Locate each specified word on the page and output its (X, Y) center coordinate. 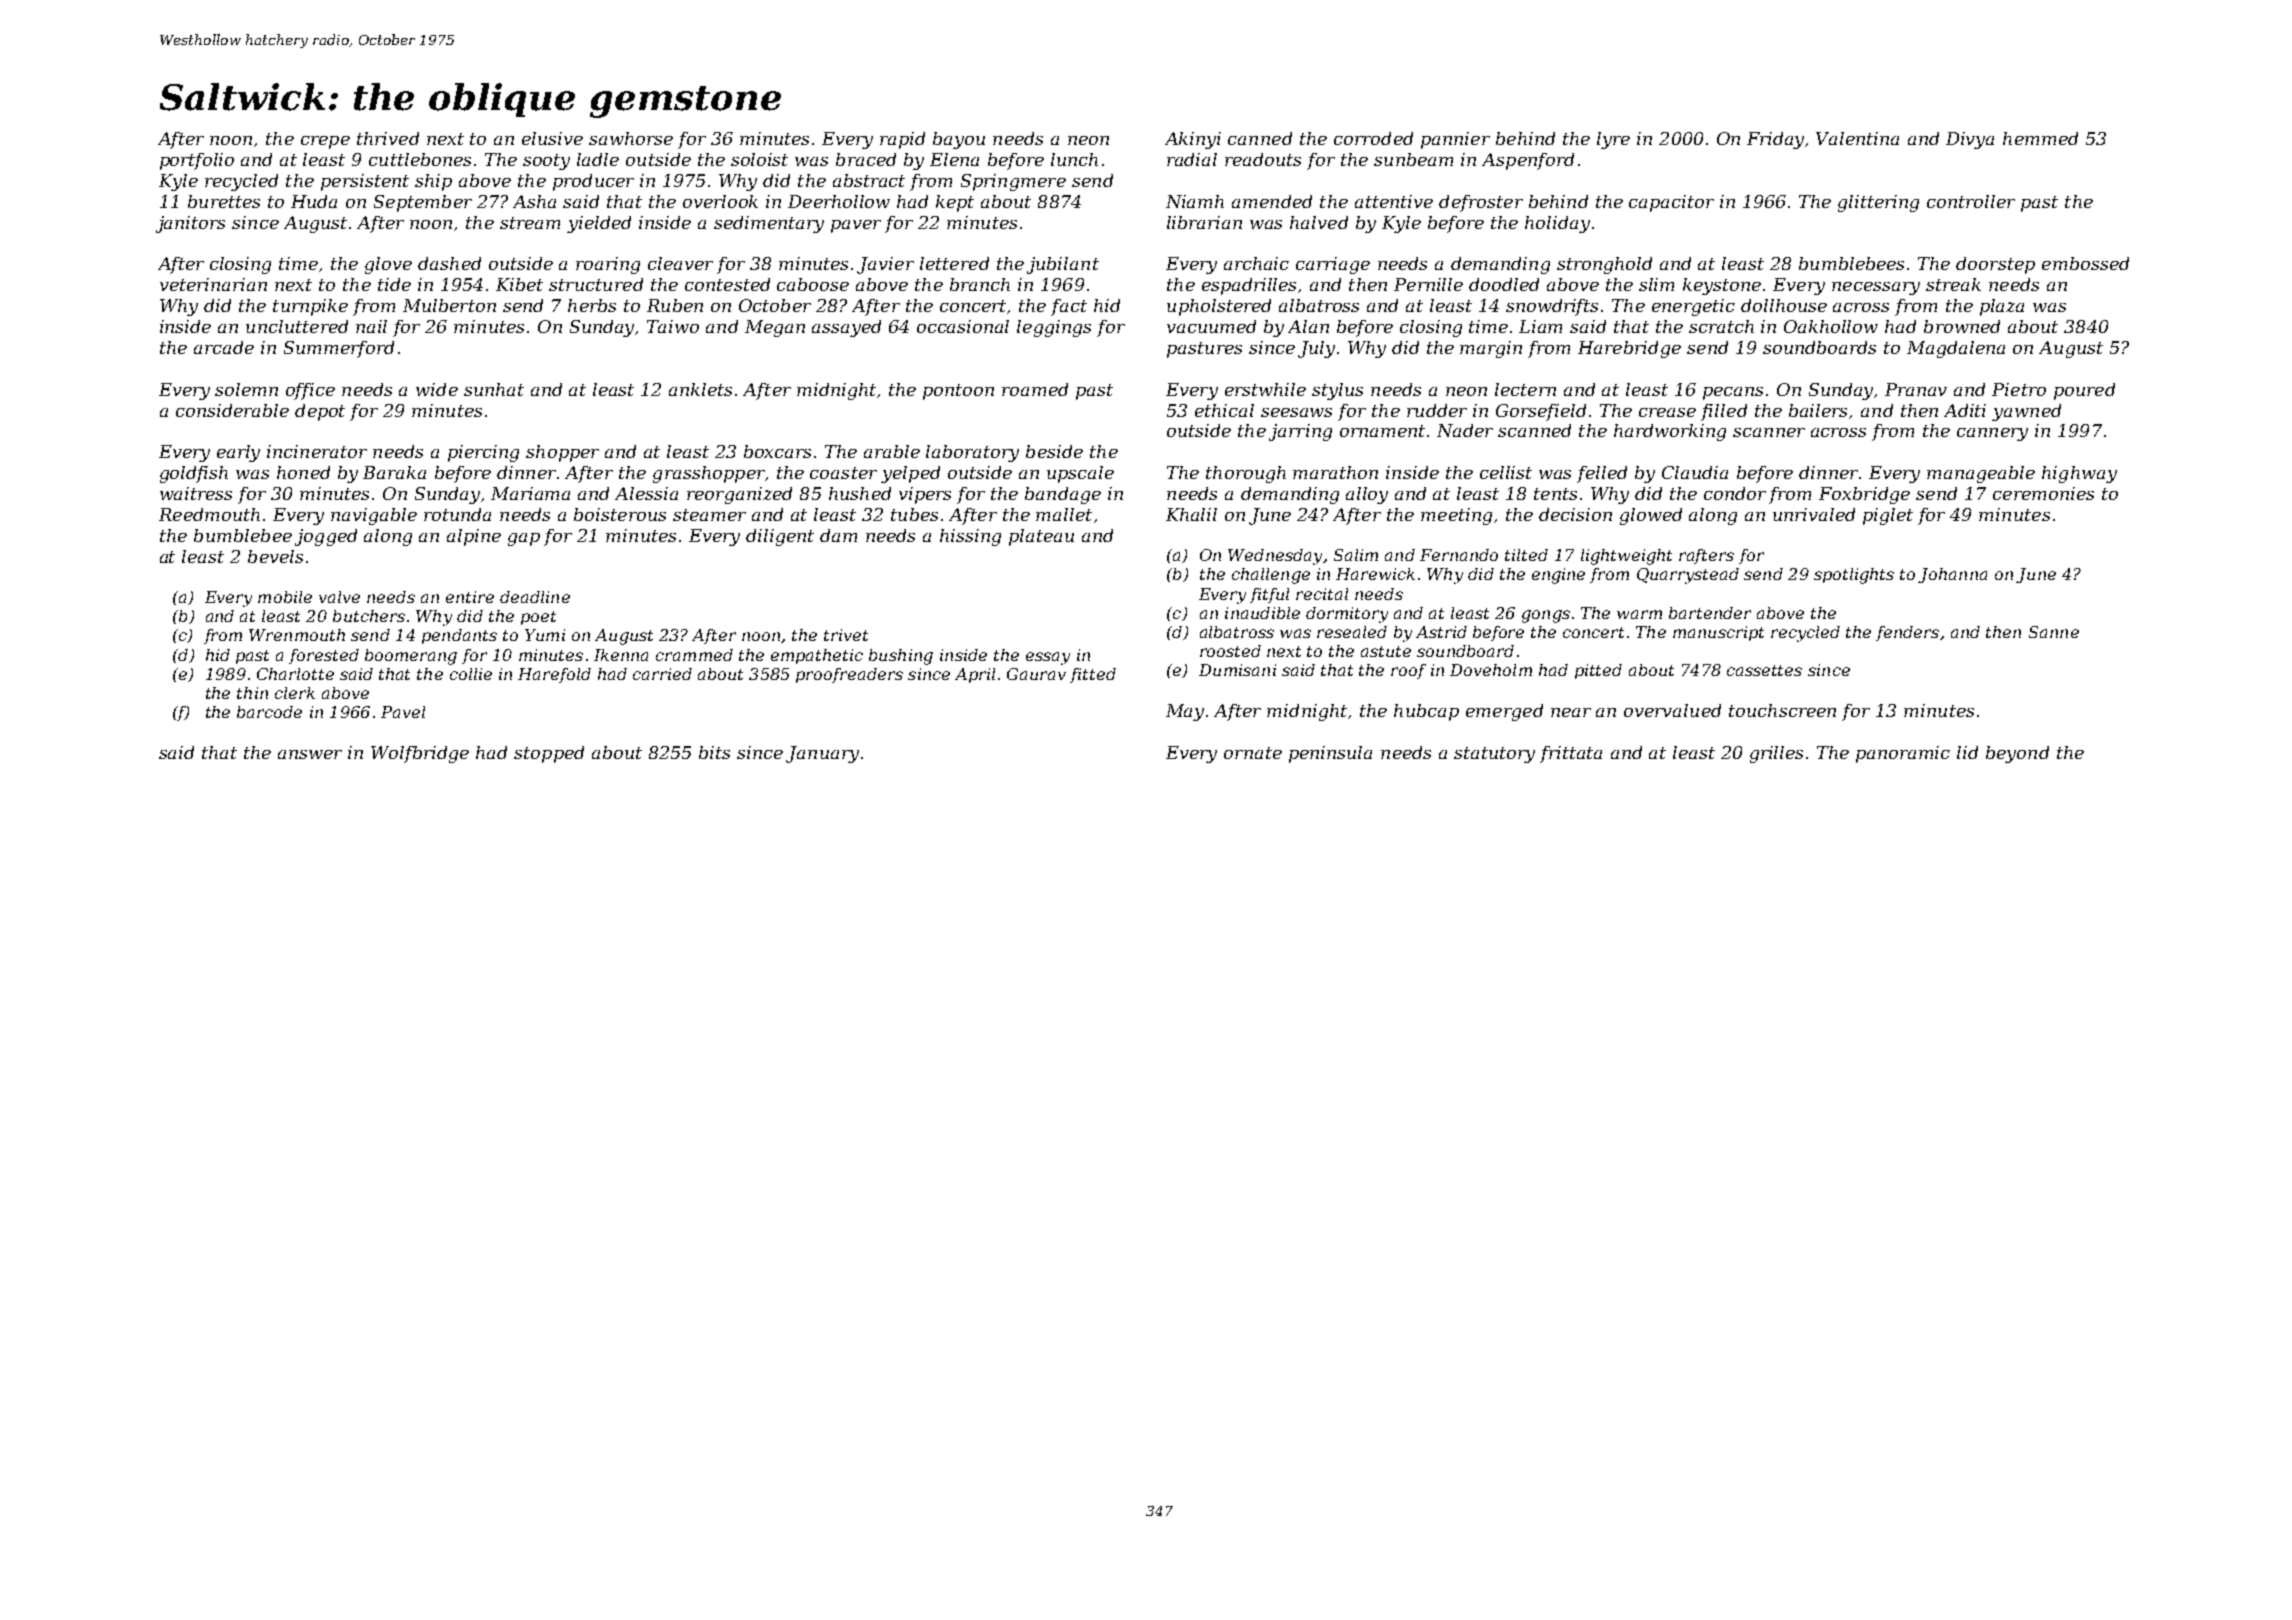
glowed (1651, 516)
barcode (269, 712)
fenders (1907, 633)
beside (1054, 451)
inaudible (1262, 613)
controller (1971, 201)
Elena (954, 159)
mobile (285, 597)
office (310, 391)
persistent (365, 182)
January (822, 754)
